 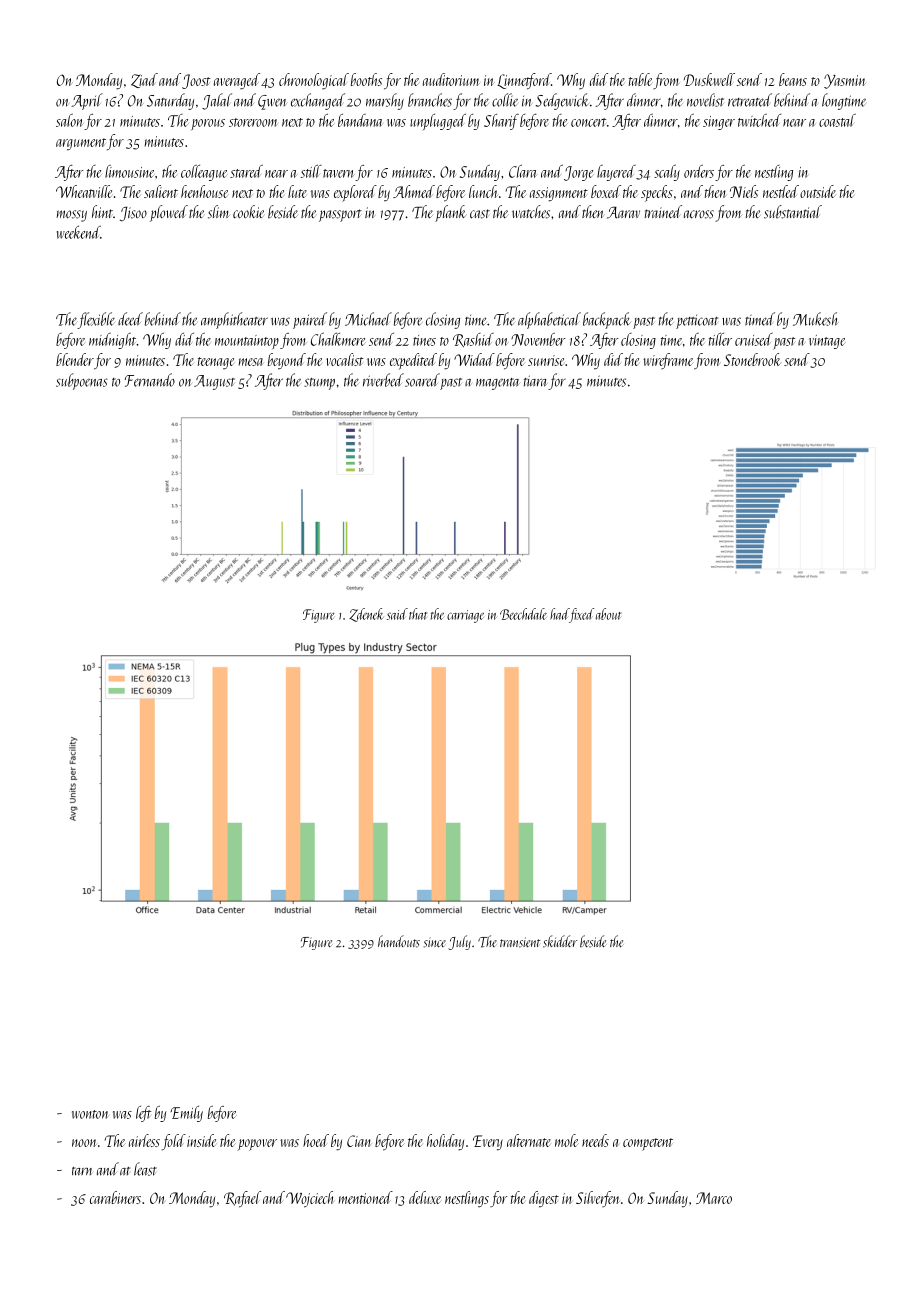 I want to click on beans, so click(x=793, y=79).
